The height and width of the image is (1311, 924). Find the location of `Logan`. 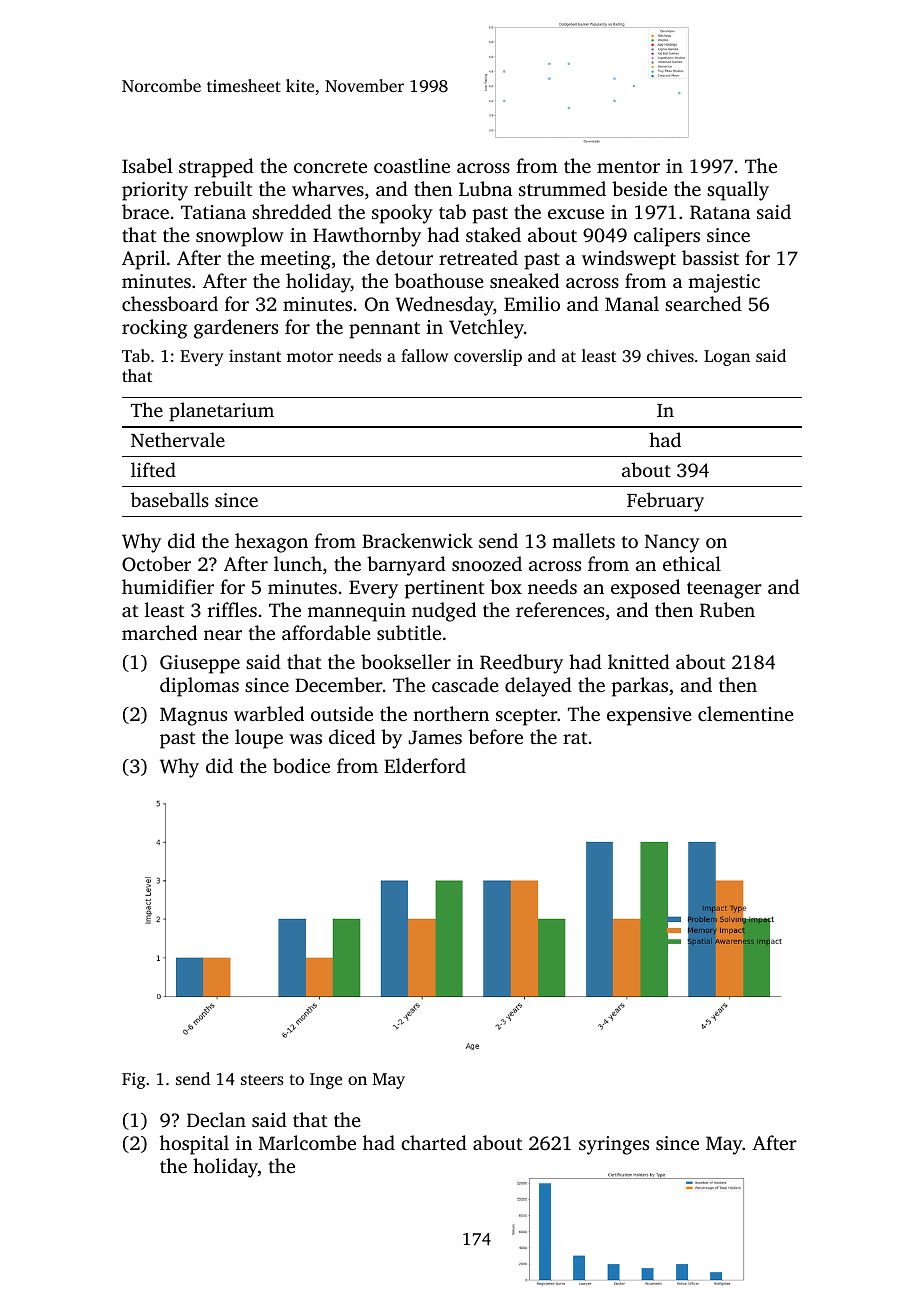

Logan is located at coordinates (727, 358).
